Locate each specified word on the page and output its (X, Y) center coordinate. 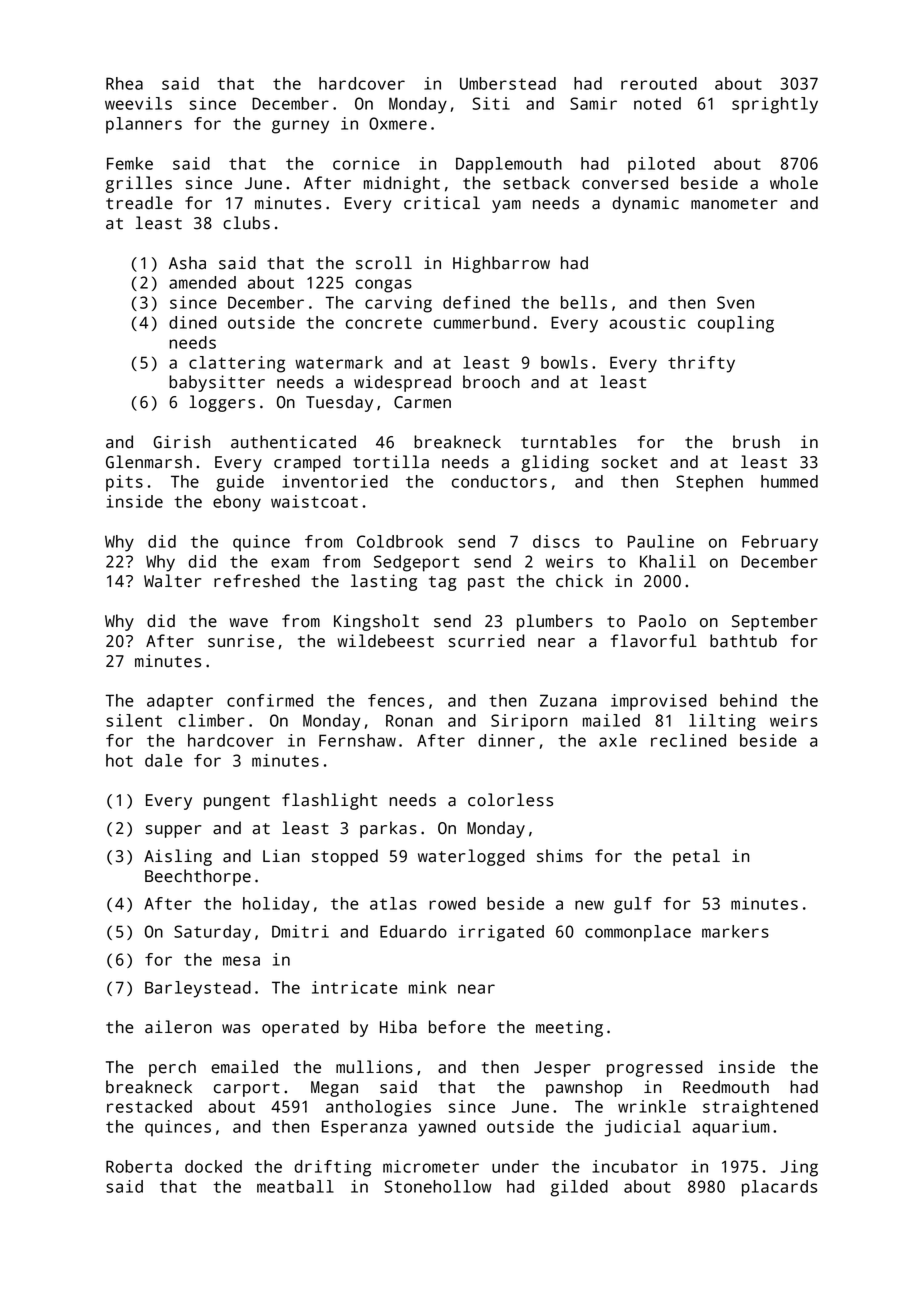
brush (756, 442)
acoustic (647, 322)
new (589, 905)
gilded (579, 1188)
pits (124, 483)
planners (144, 125)
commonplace (638, 933)
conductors (499, 481)
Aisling (178, 857)
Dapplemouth (509, 165)
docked (213, 1166)
